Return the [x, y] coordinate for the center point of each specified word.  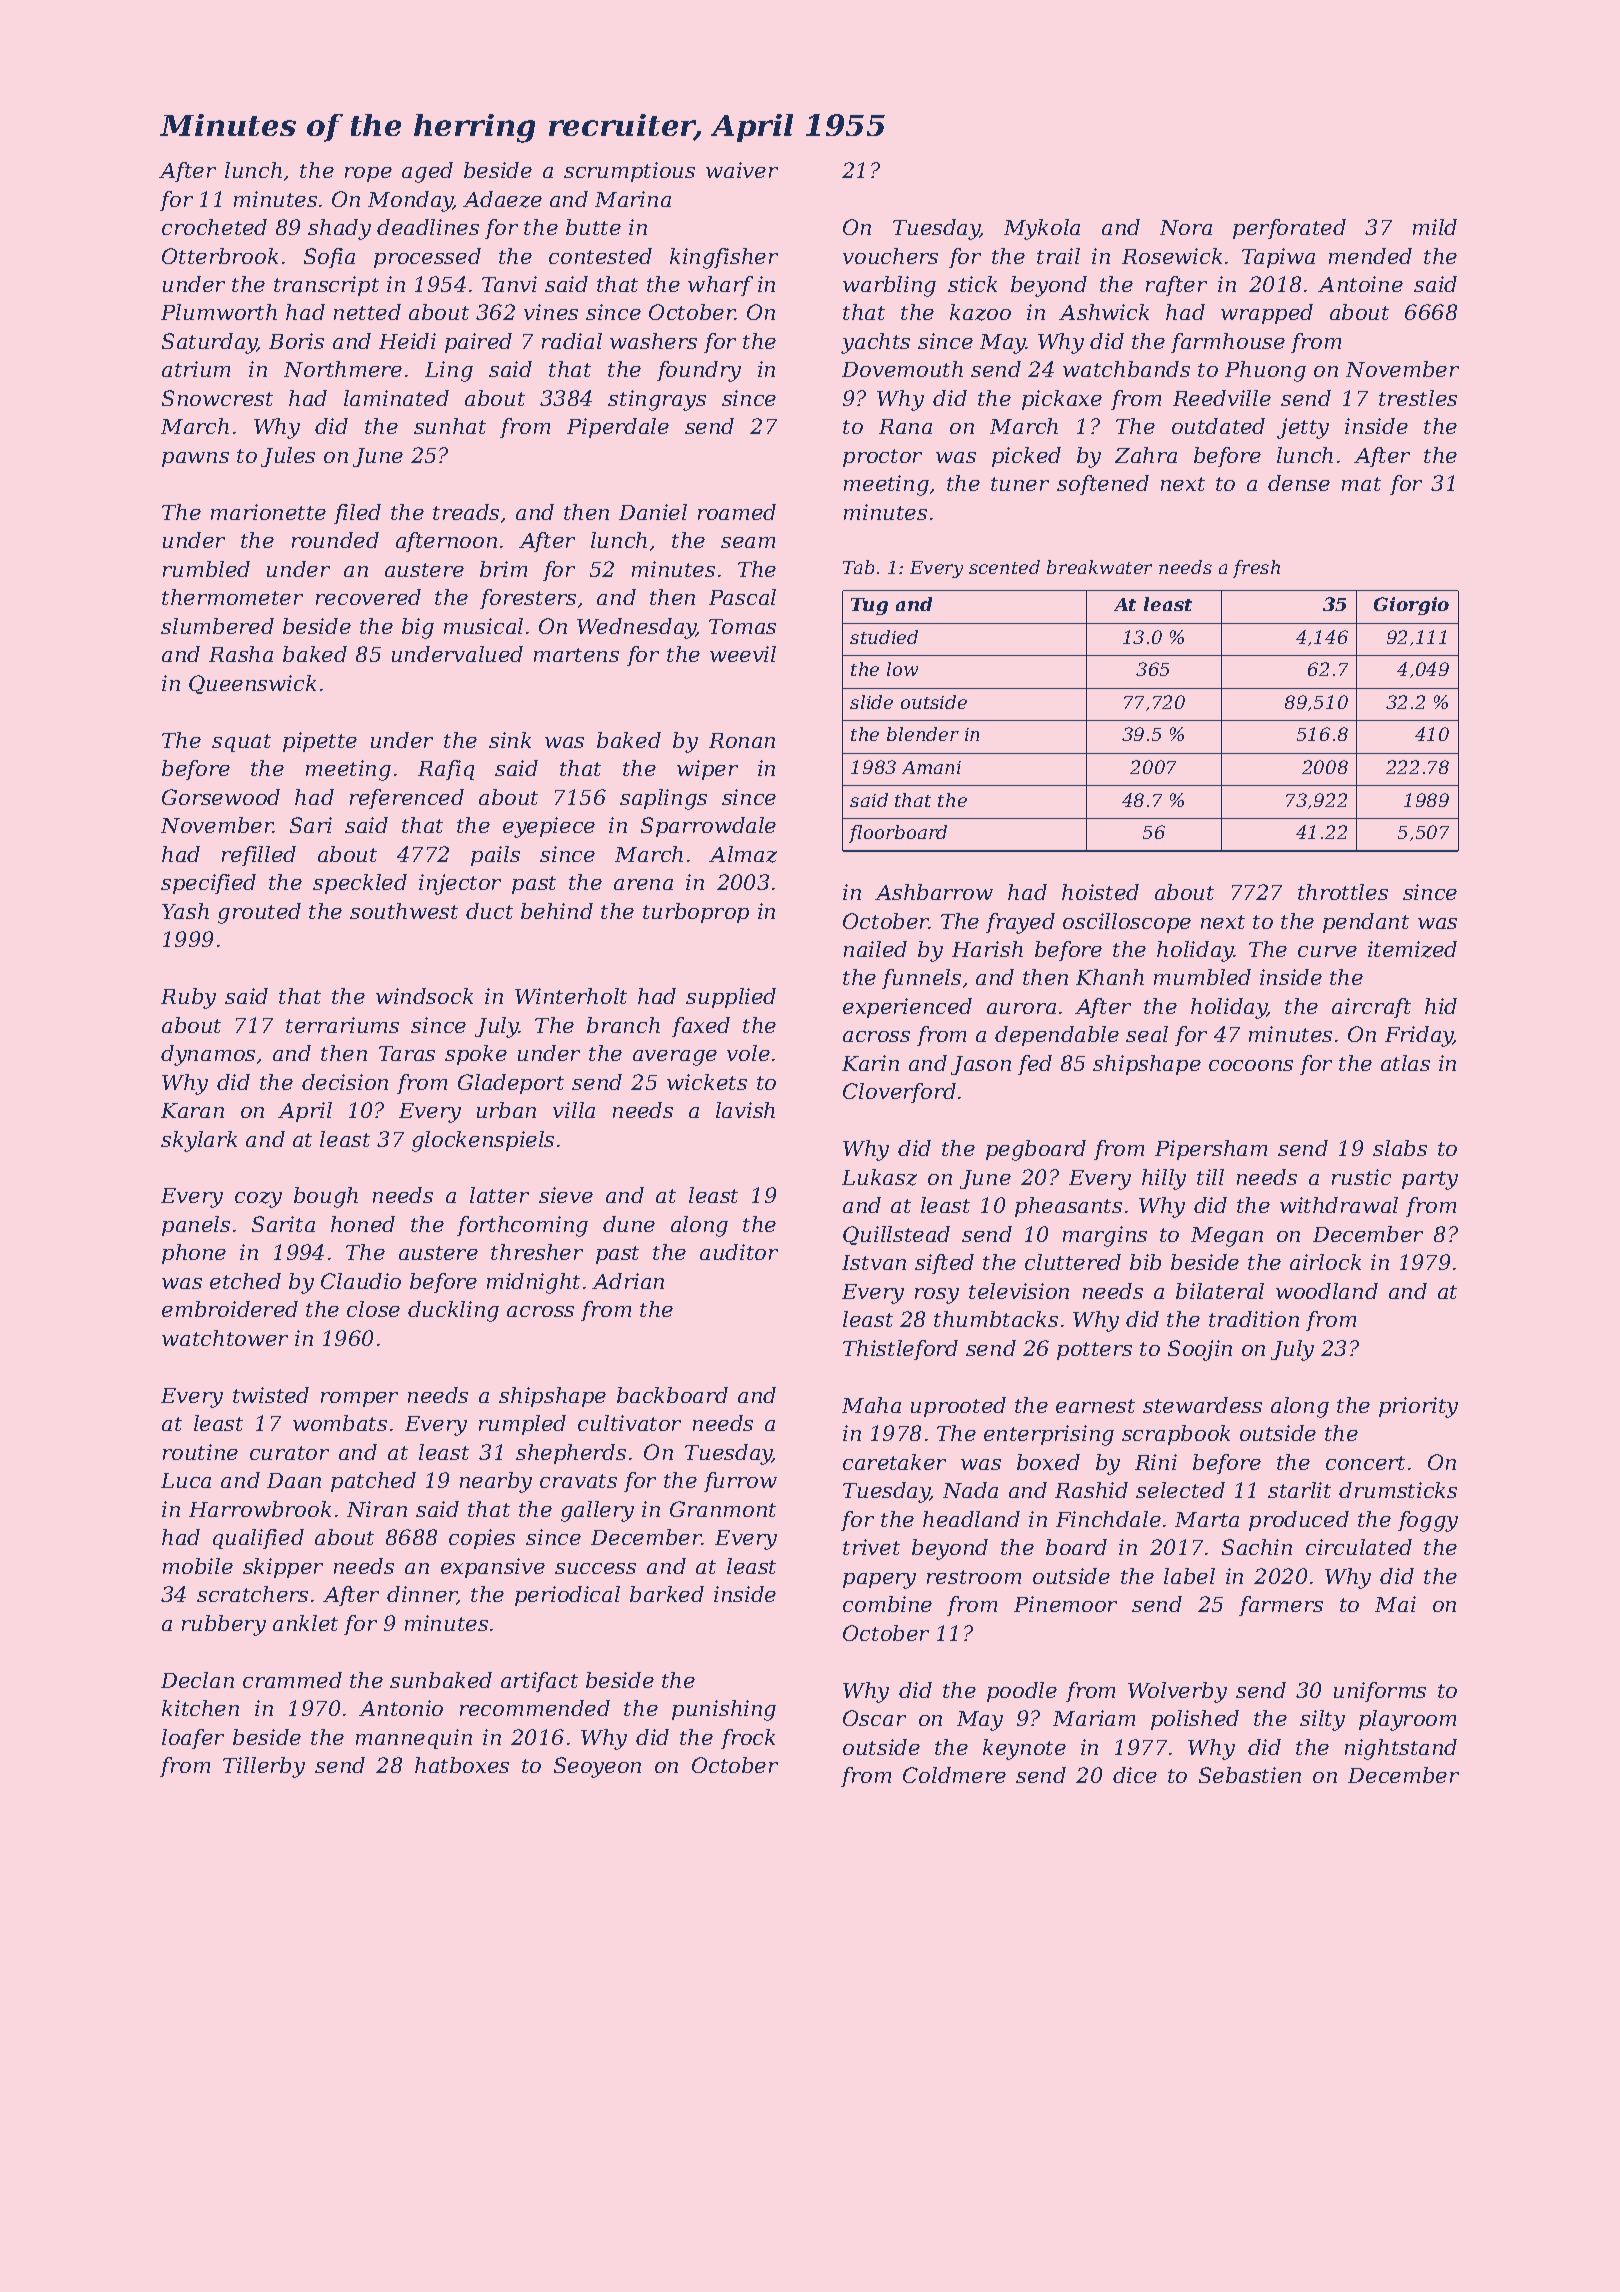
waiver [742, 170]
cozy [258, 1200]
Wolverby [1177, 1692]
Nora [1186, 227]
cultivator [629, 1423]
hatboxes [462, 1765]
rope [368, 174]
